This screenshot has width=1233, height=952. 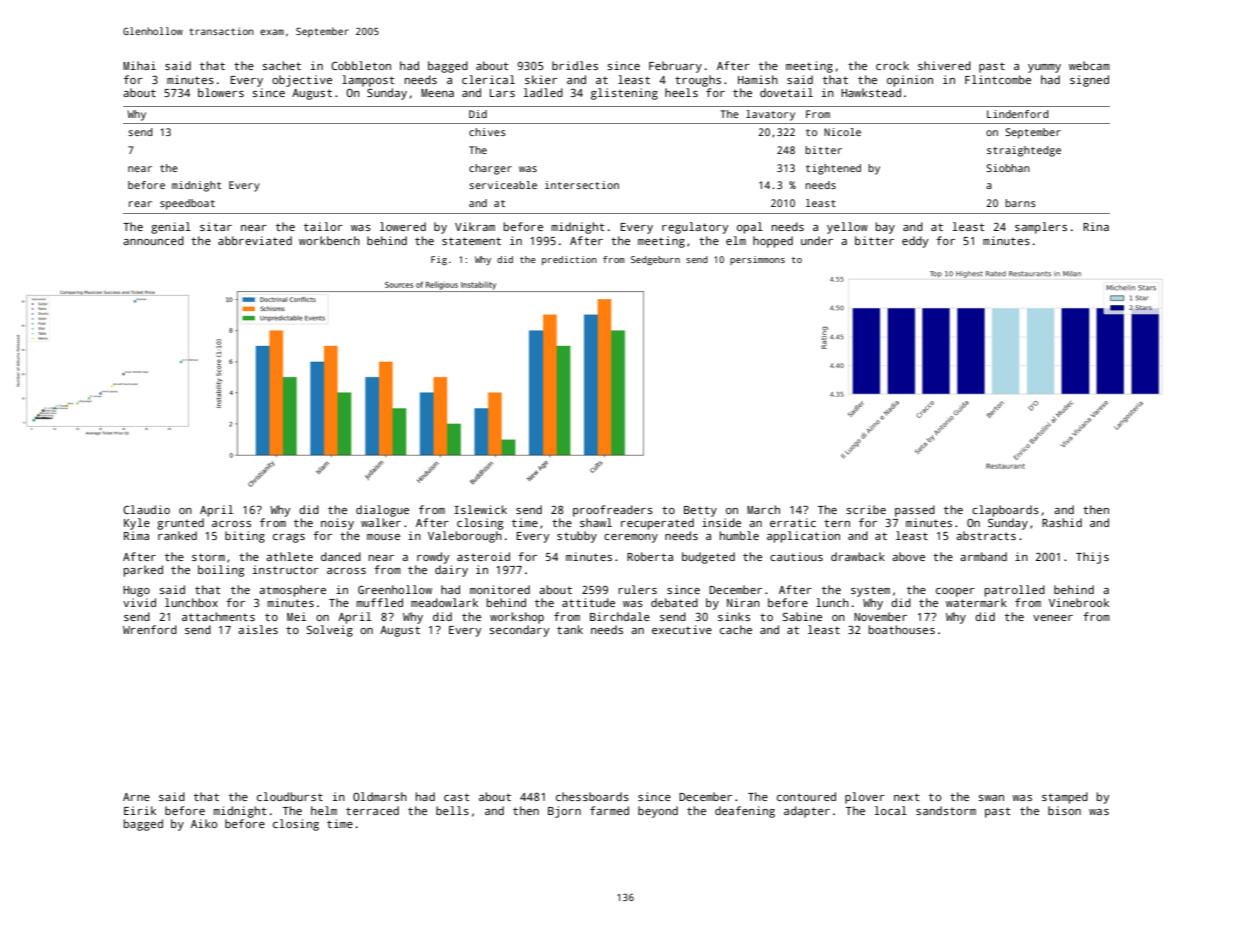 What do you see at coordinates (1015, 591) in the screenshot?
I see `patrolled` at bounding box center [1015, 591].
